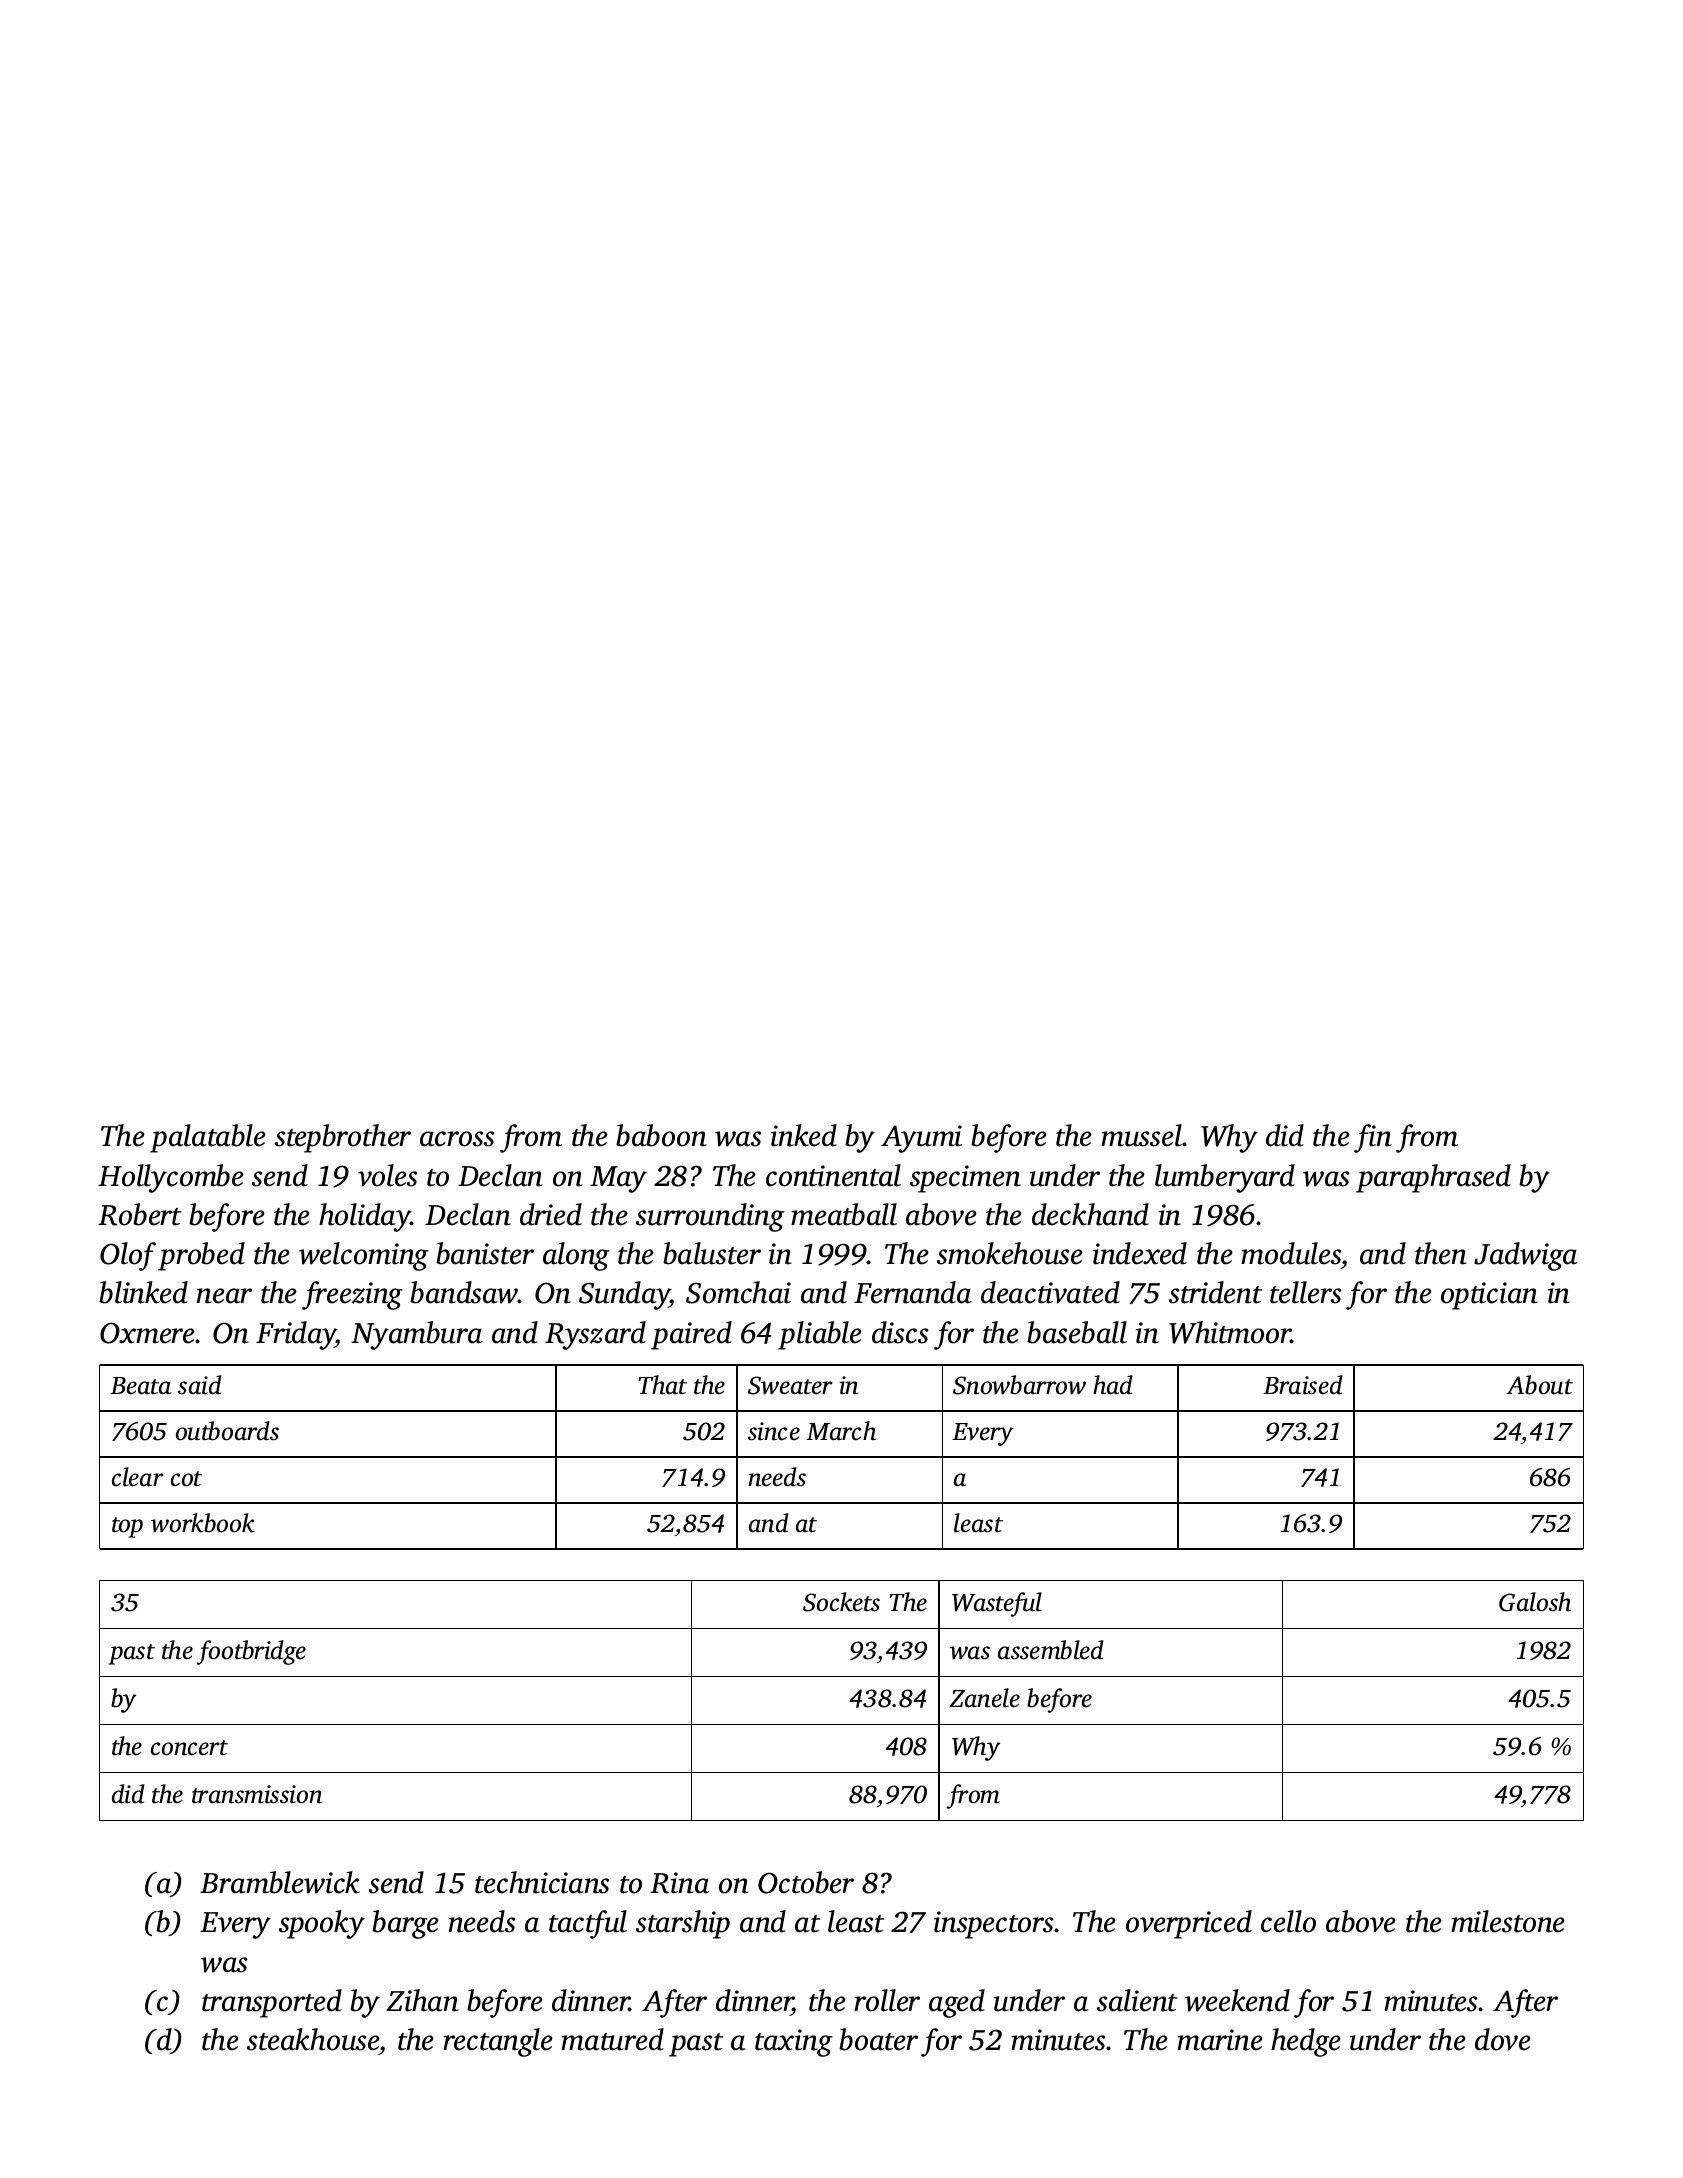  What do you see at coordinates (227, 1431) in the screenshot?
I see `outboards` at bounding box center [227, 1431].
